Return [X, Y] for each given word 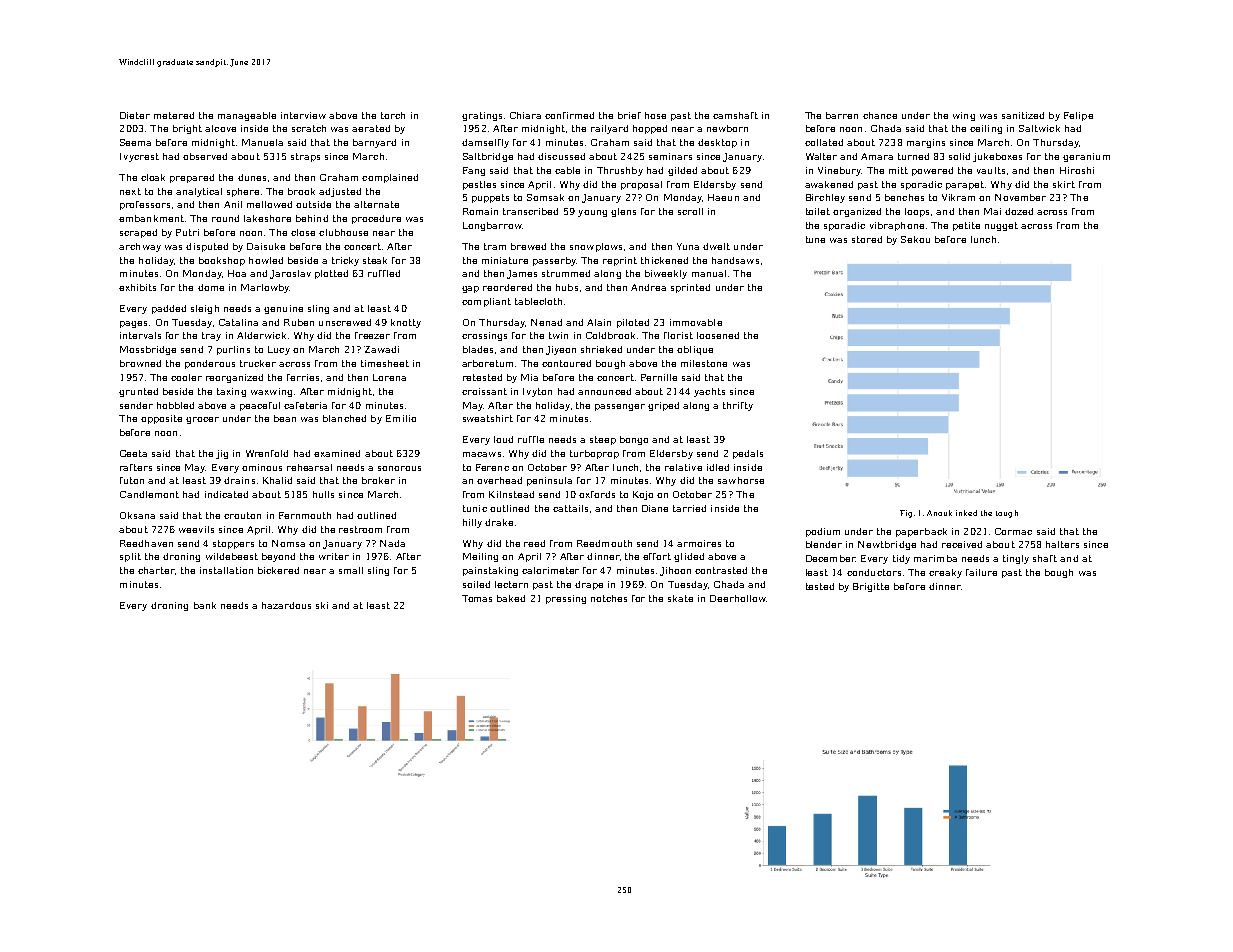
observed [205, 156]
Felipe [1078, 116]
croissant [484, 391]
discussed [561, 156]
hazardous [286, 605]
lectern [511, 584]
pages [133, 324]
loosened [718, 335]
